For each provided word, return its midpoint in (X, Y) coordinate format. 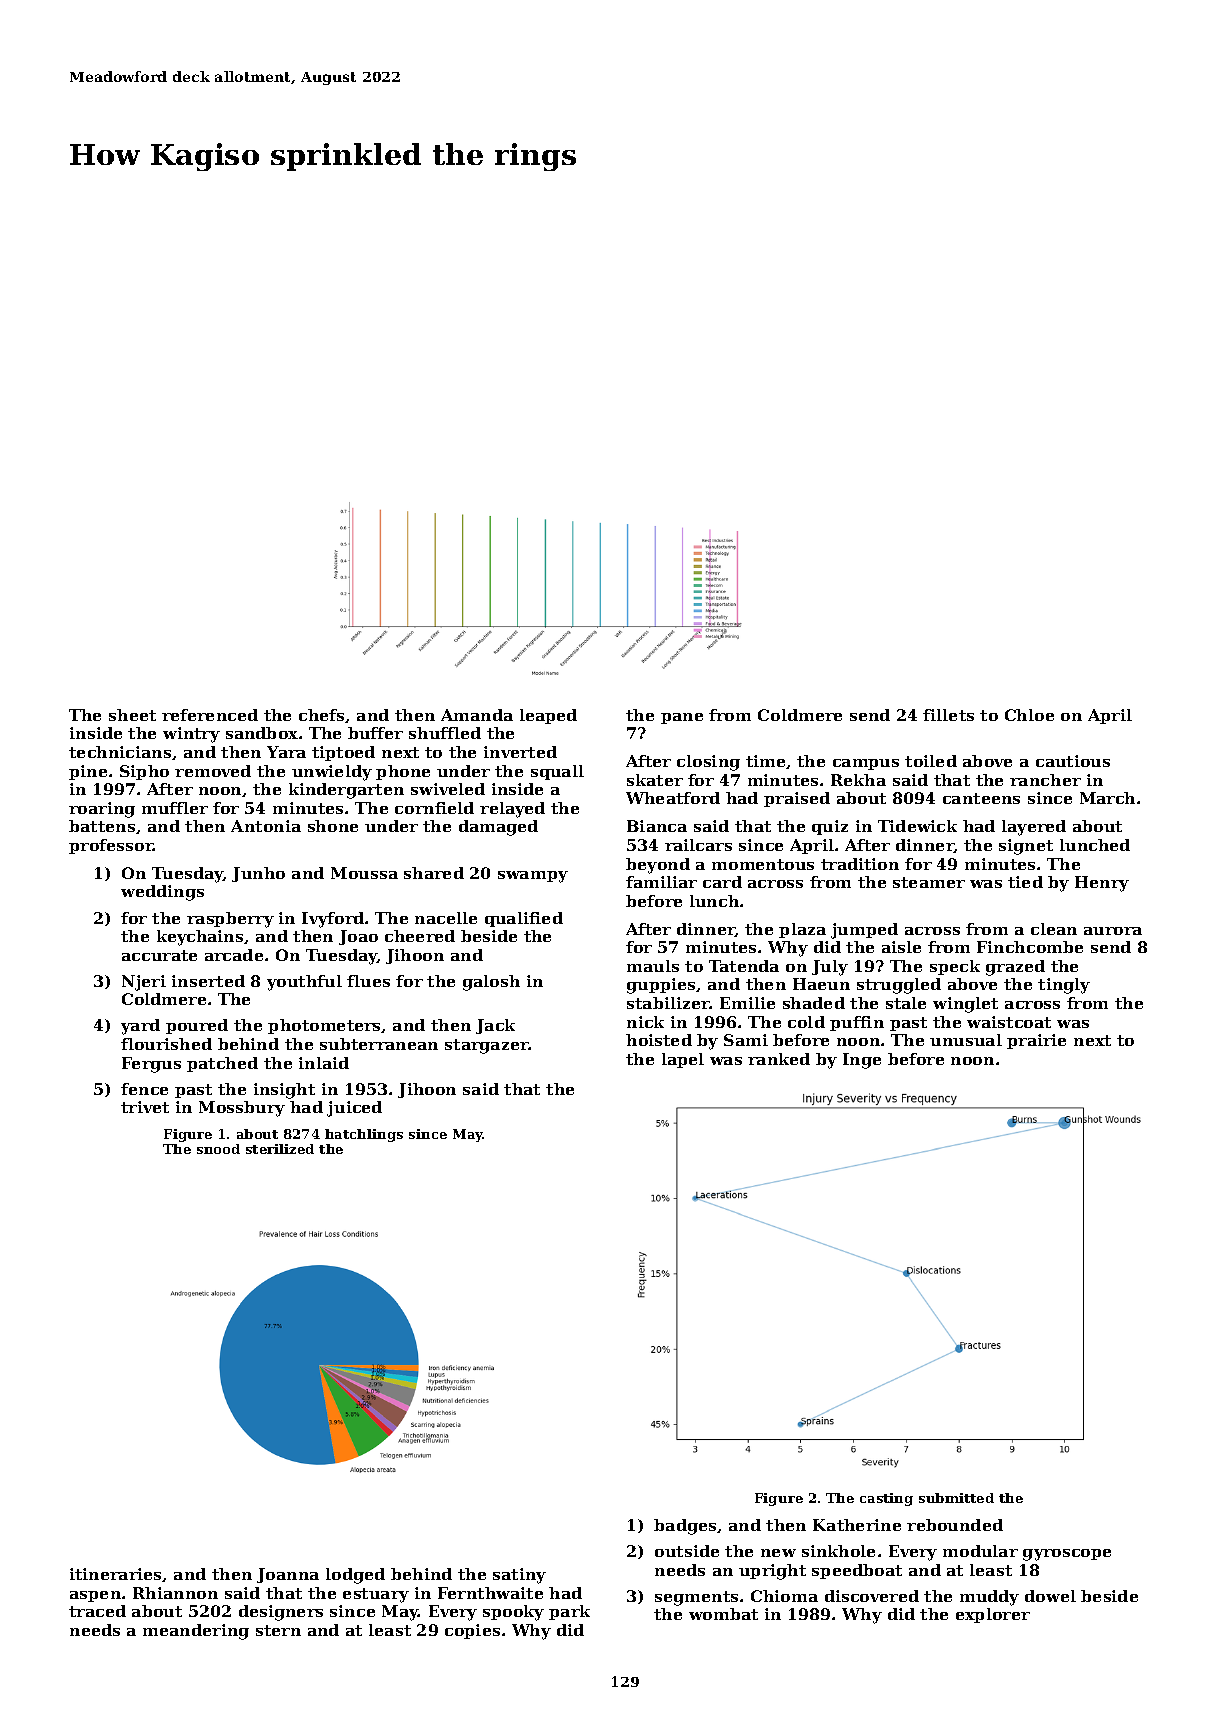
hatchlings (364, 1135)
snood (218, 1149)
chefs (321, 715)
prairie (1036, 1041)
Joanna (288, 1575)
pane (682, 718)
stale (906, 1003)
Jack (495, 1026)
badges (685, 1527)
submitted (956, 1498)
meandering (196, 1632)
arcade (234, 955)
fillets (948, 715)
